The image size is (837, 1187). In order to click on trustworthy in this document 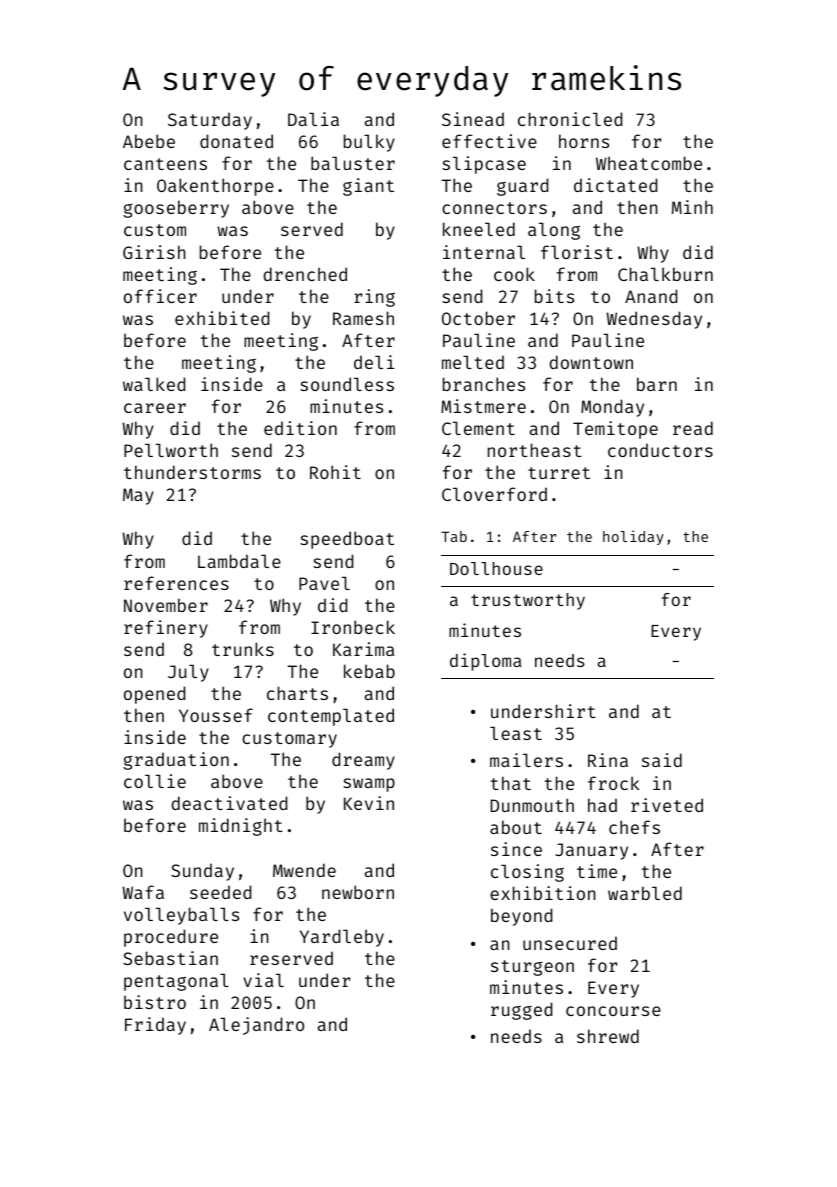, I will do `click(528, 601)`.
